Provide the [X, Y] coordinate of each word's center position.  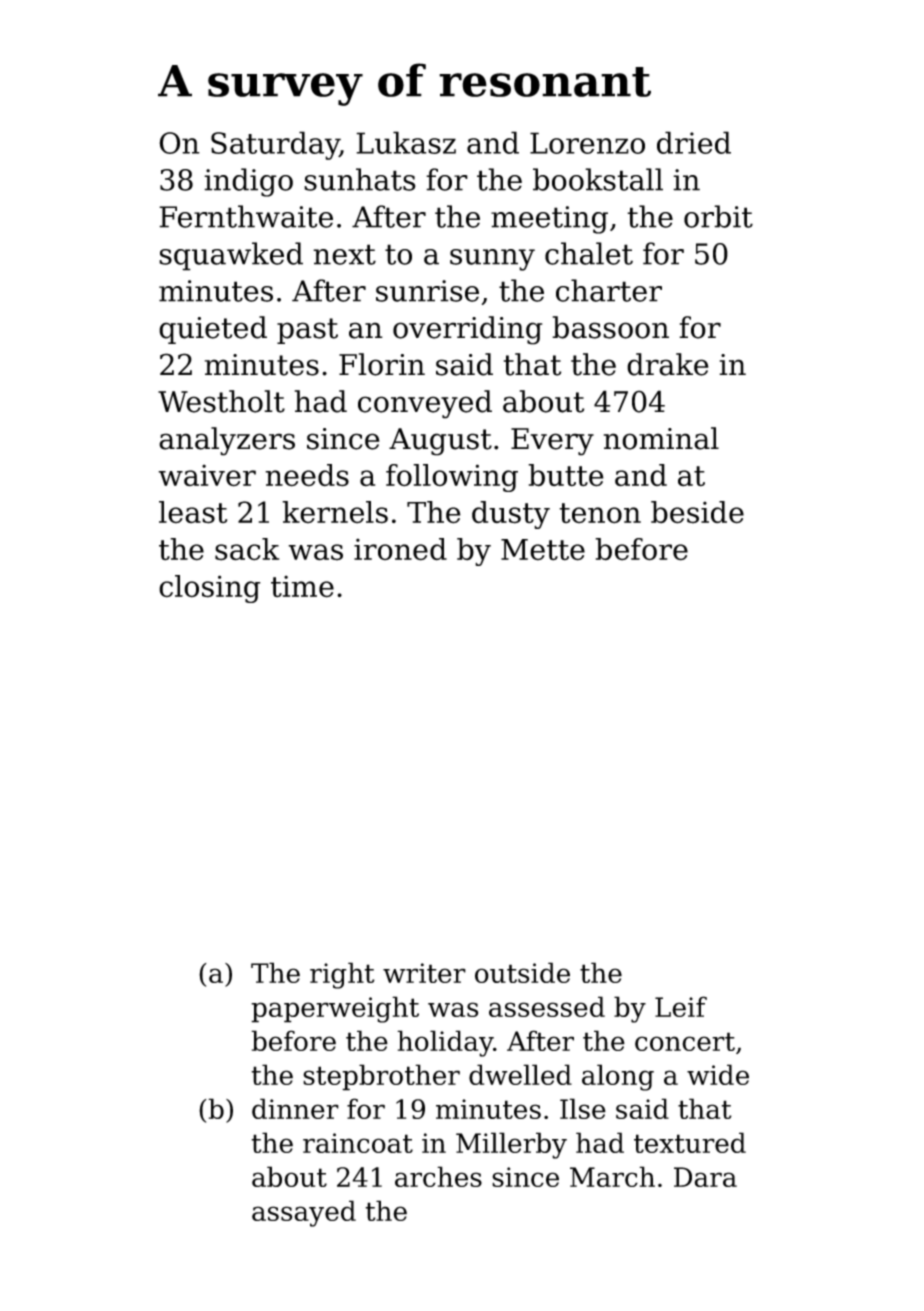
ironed [400, 549]
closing [210, 589]
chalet [589, 253]
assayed [304, 1213]
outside [522, 972]
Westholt [221, 401]
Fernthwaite [246, 216]
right [342, 975]
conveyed [425, 404]
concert [685, 1041]
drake [668, 364]
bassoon [610, 327]
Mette [543, 550]
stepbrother [381, 1077]
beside [697, 512]
